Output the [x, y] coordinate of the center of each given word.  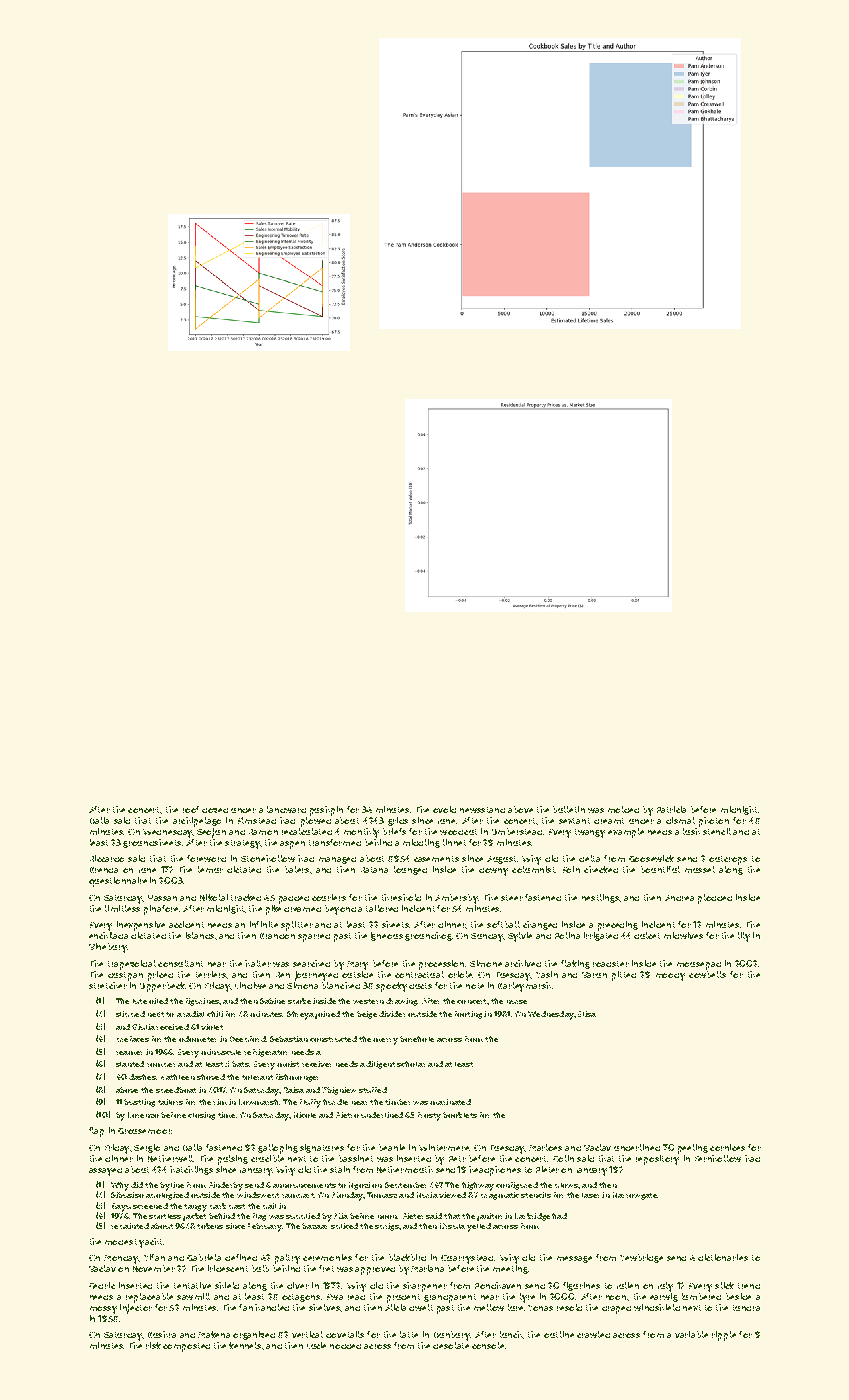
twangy [590, 833]
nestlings [600, 898]
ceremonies [327, 1257]
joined [327, 1015]
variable [691, 1334]
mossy [103, 1310]
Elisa [587, 1014]
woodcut [458, 832]
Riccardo [107, 858]
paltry [287, 1259]
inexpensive [141, 926]
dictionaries [723, 1257]
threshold [401, 897]
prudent [403, 1298]
